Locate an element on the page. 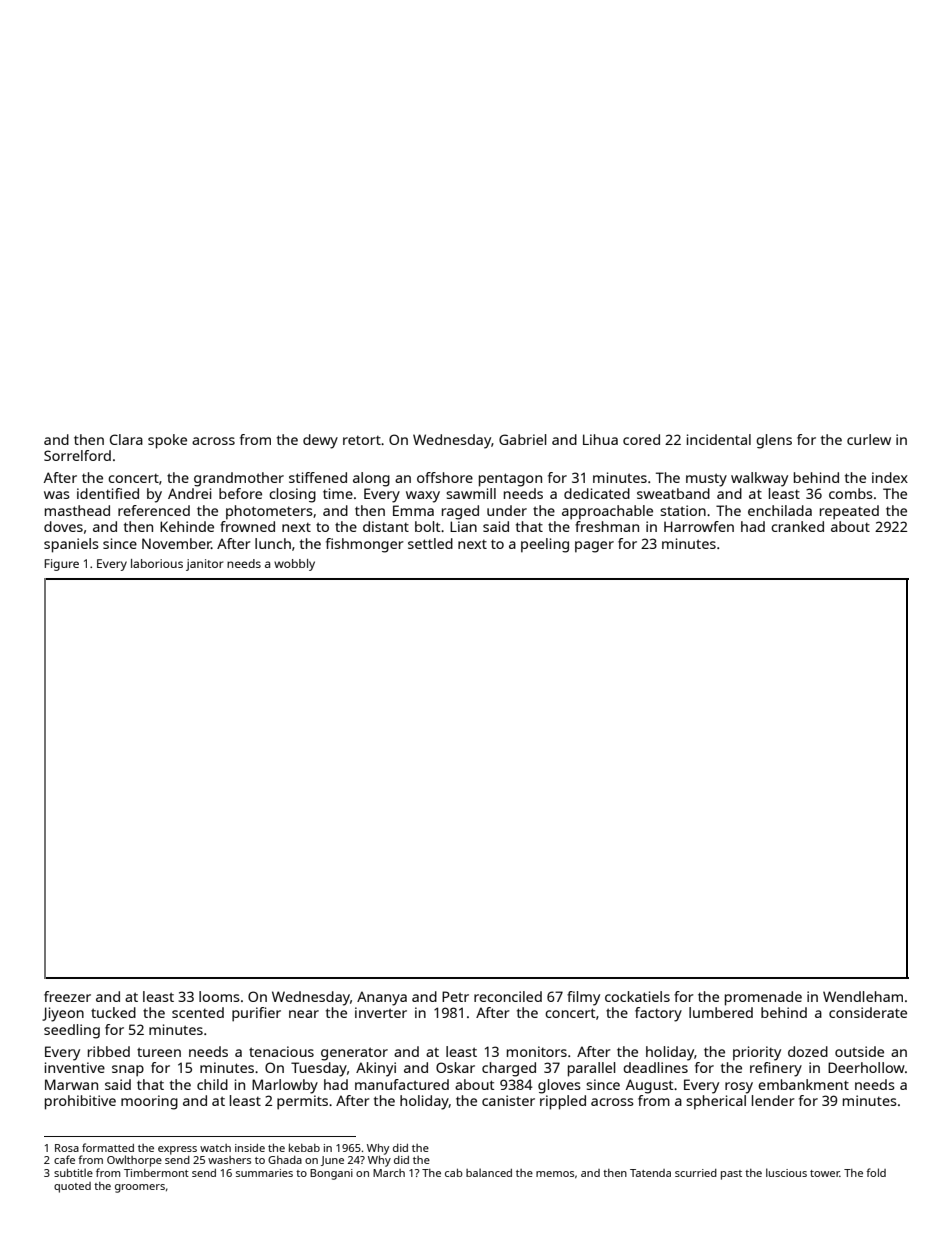  pager is located at coordinates (594, 547).
